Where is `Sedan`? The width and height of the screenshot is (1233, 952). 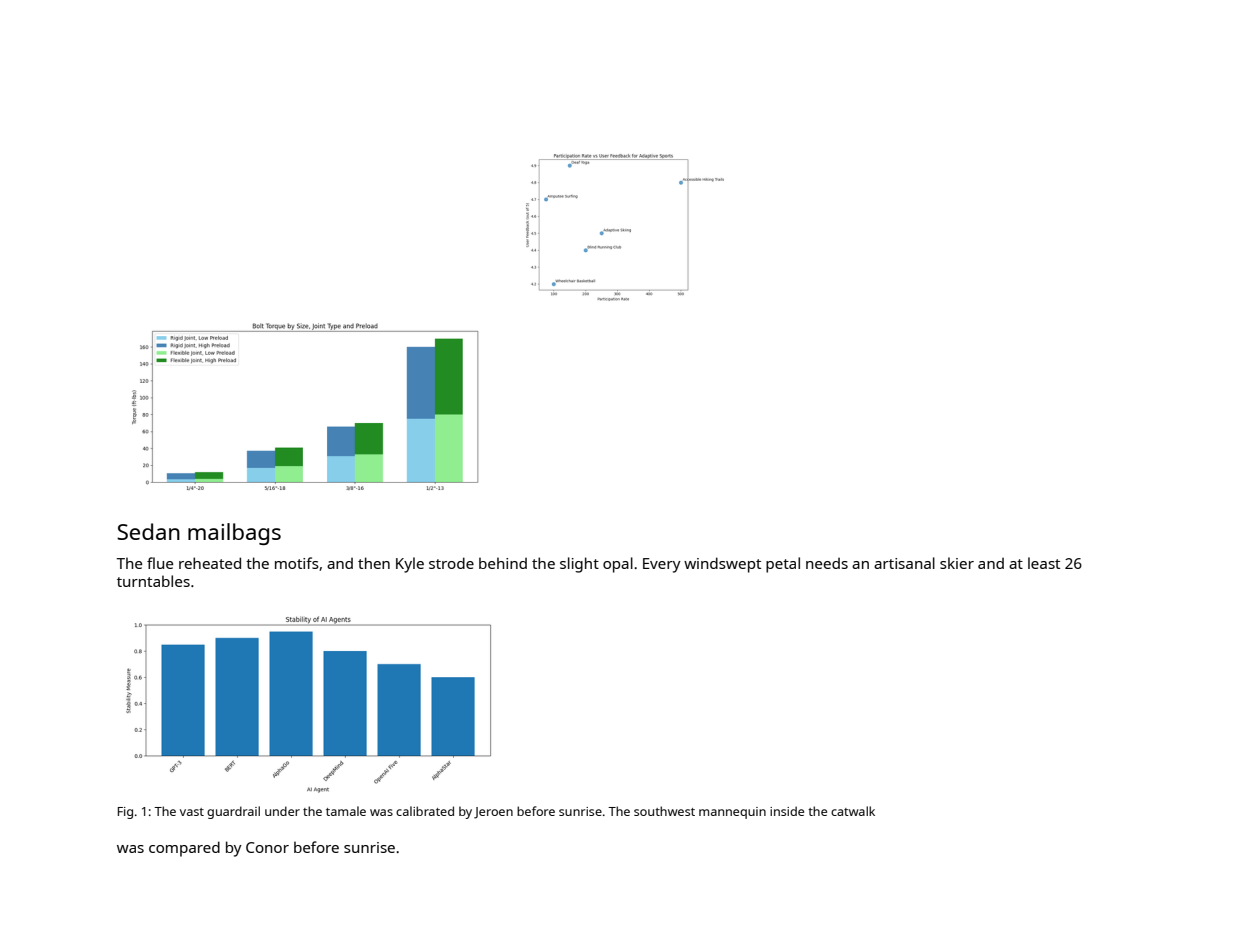
Sedan is located at coordinates (148, 531).
